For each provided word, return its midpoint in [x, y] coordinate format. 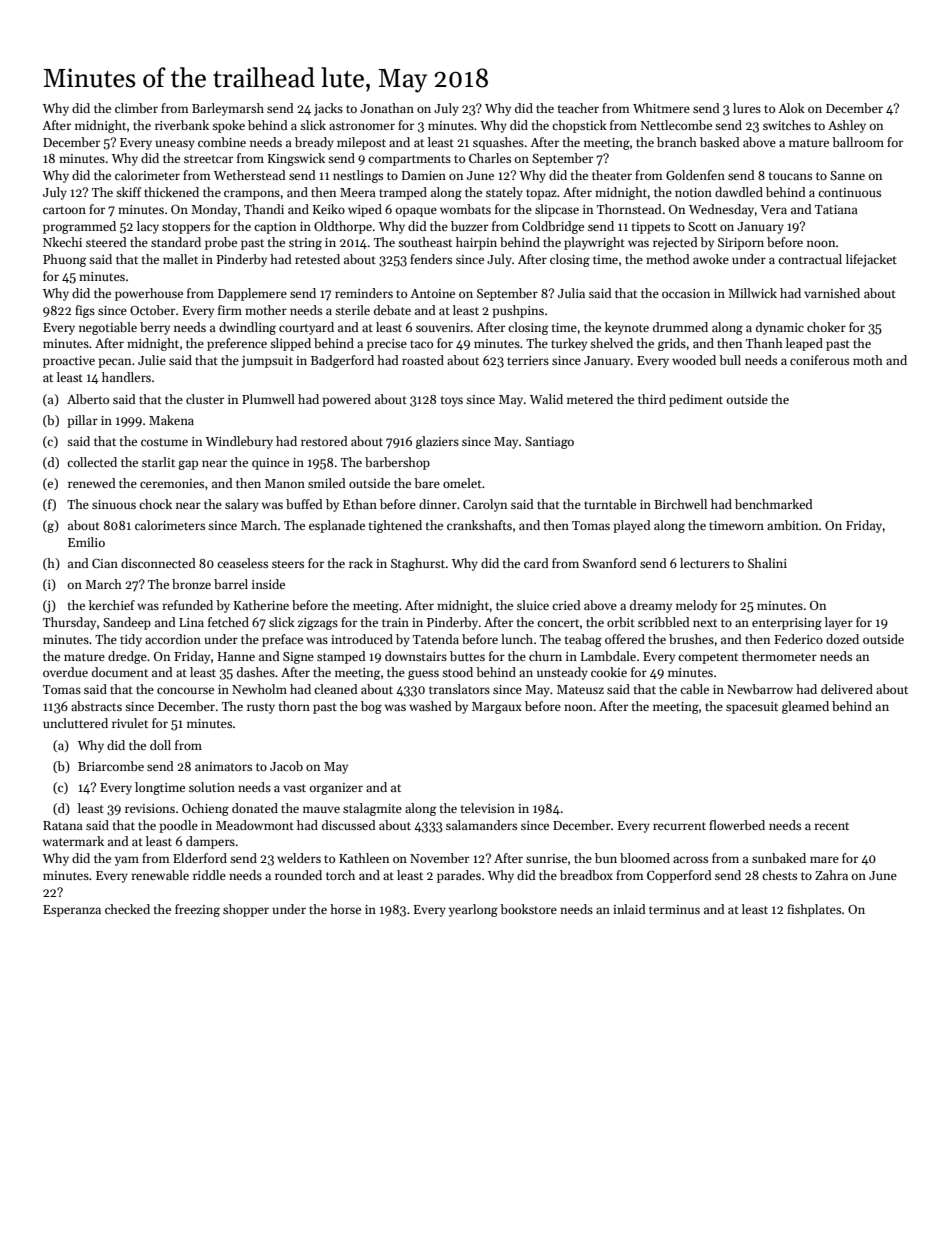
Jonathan [387, 108]
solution [212, 787]
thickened [171, 192]
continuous [849, 192]
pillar [82, 421]
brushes [691, 639]
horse [345, 909]
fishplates [814, 910]
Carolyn [485, 505]
